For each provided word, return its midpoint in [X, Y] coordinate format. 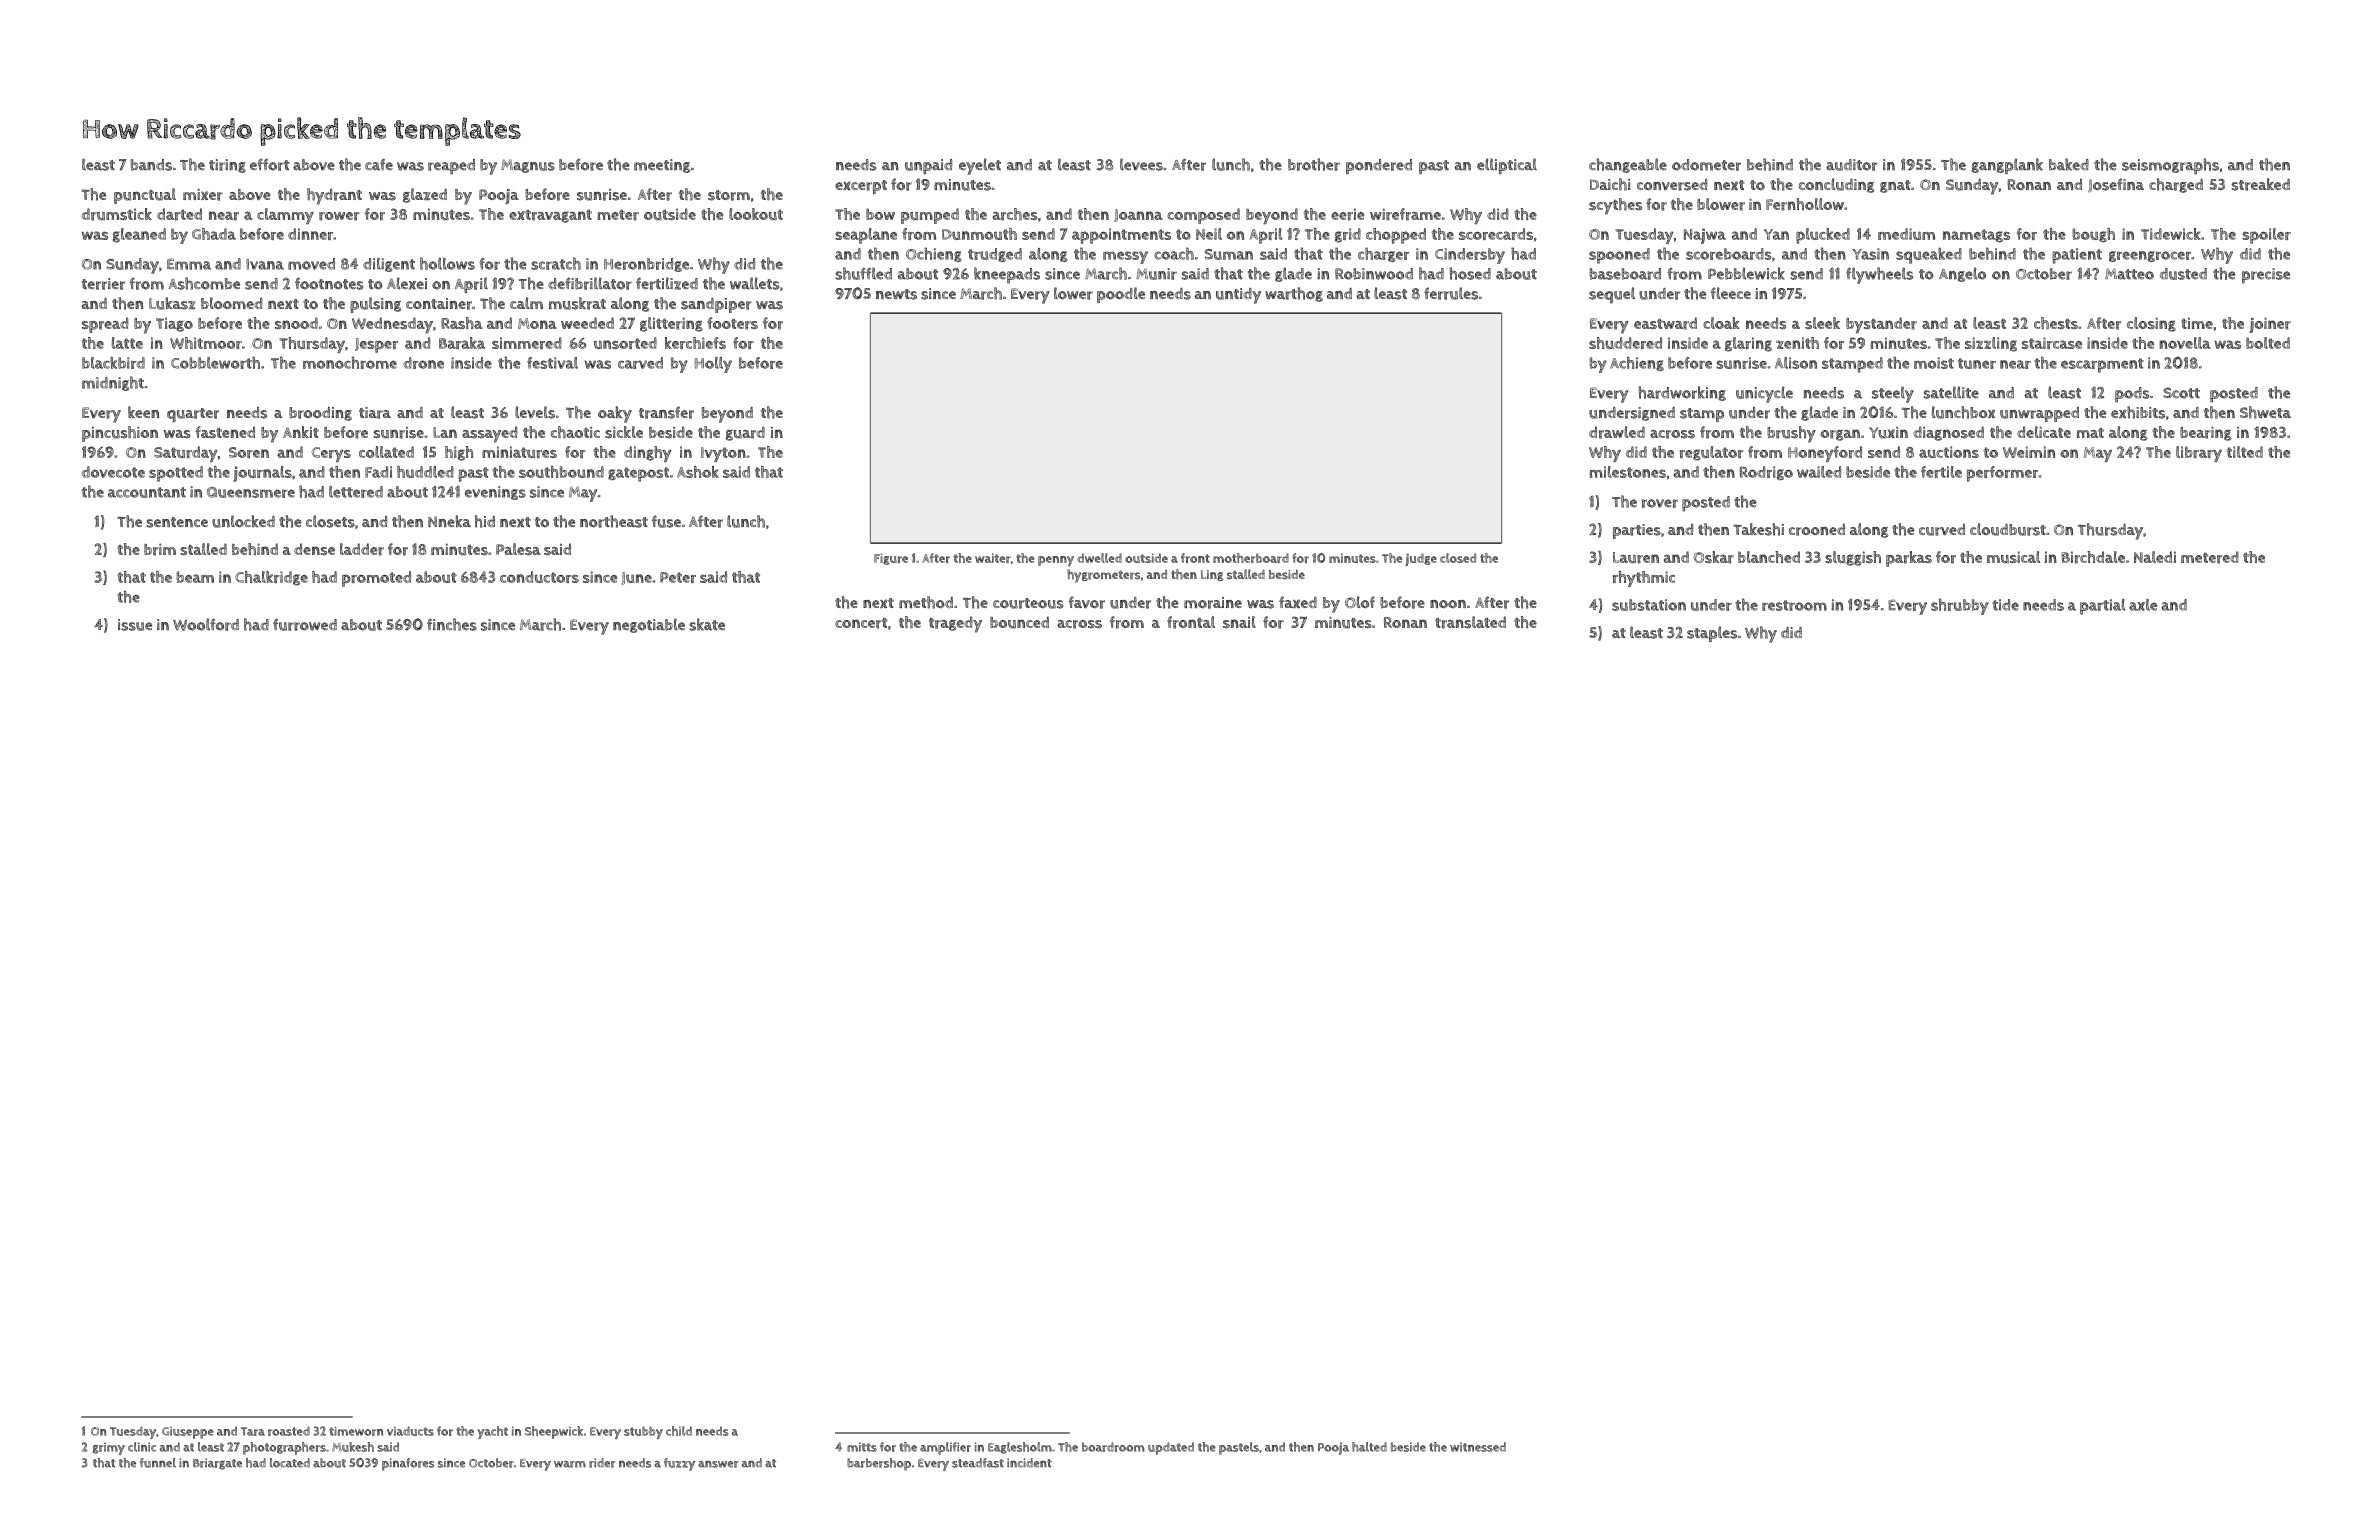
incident [1029, 1463]
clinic [142, 1447]
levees [1141, 164]
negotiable [649, 625]
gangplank [2007, 166]
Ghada [214, 234]
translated [1470, 622]
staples [1712, 634]
